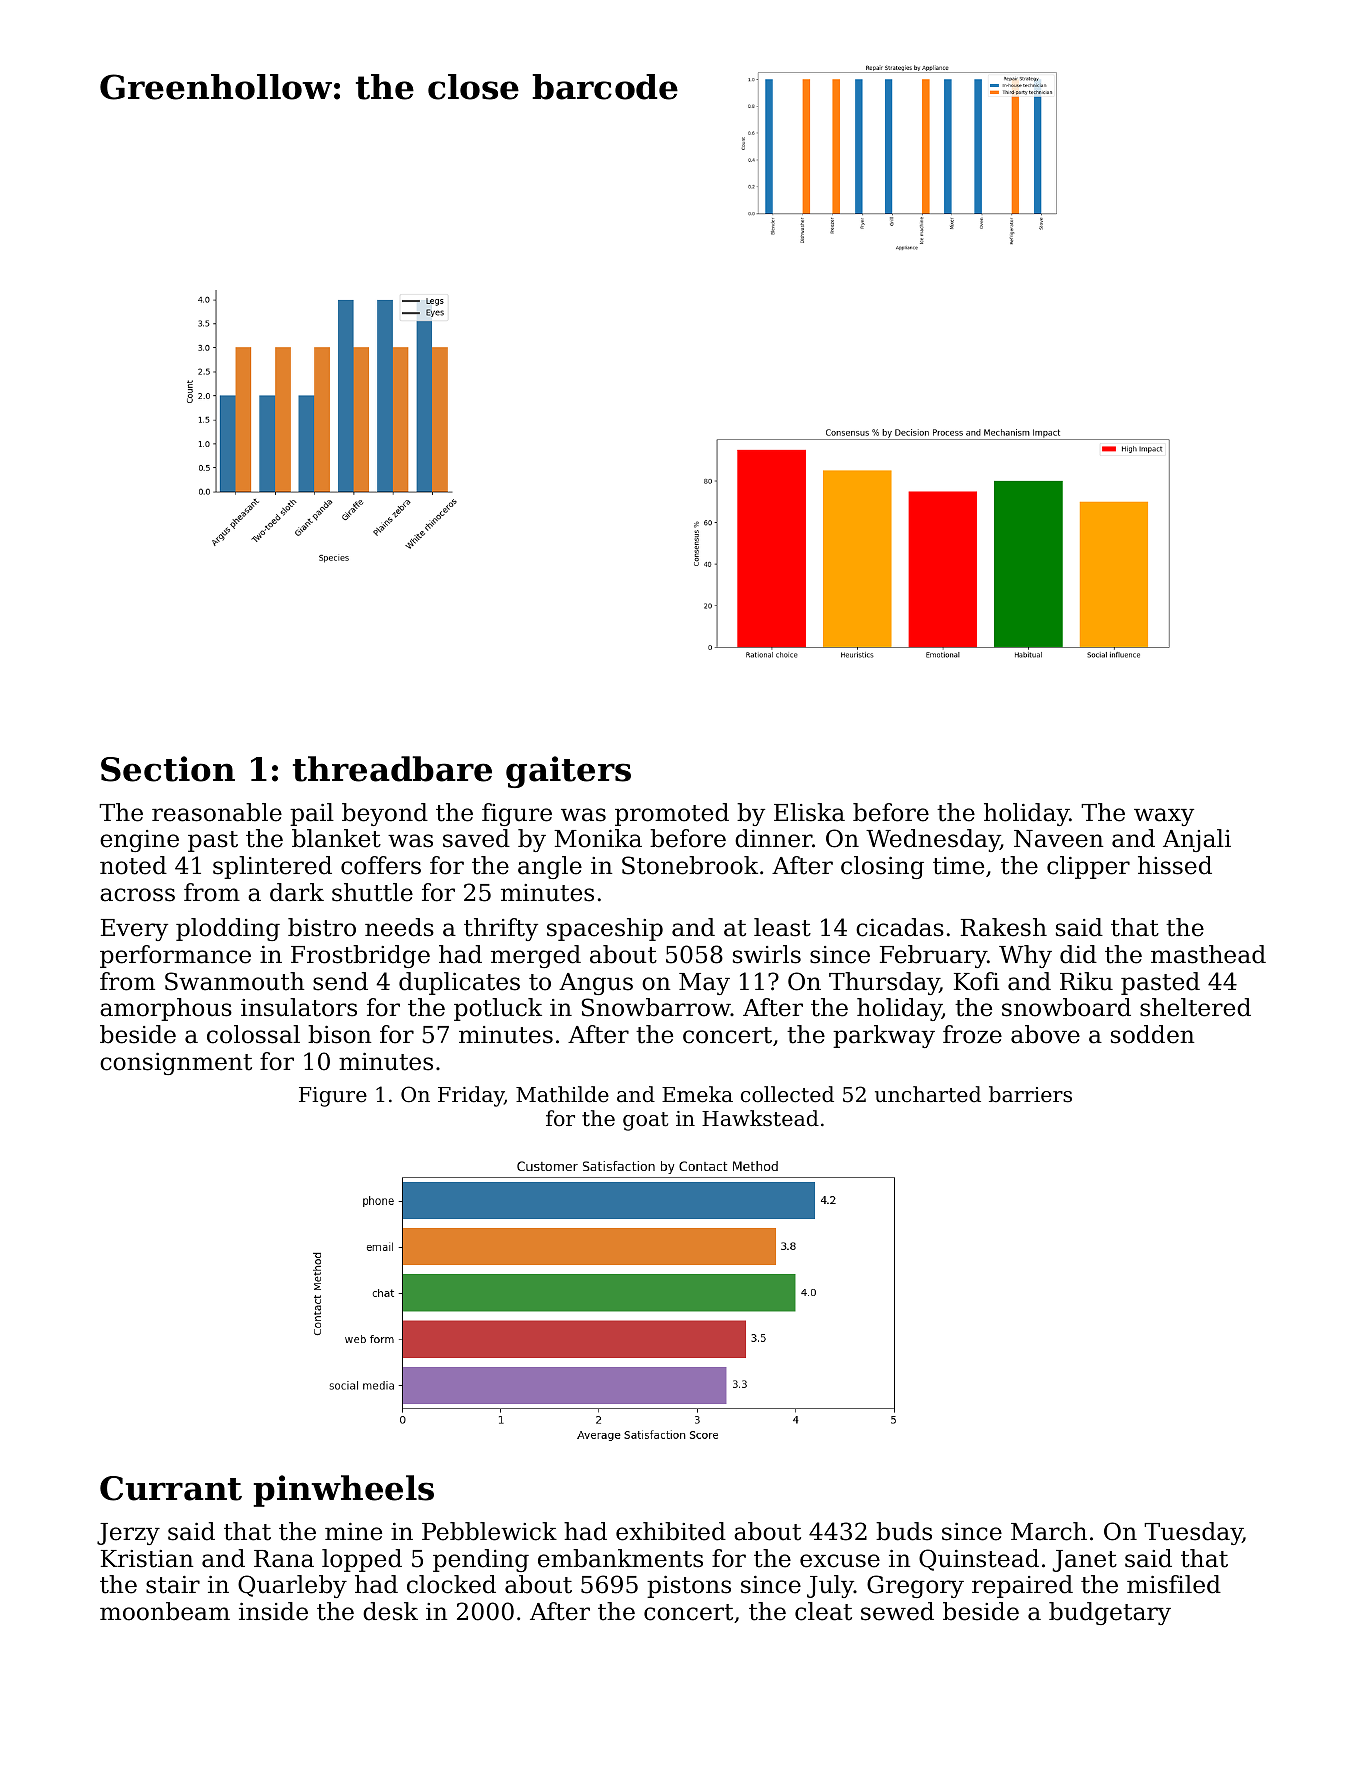 The image size is (1371, 1774). I want to click on hissed, so click(1175, 865).
